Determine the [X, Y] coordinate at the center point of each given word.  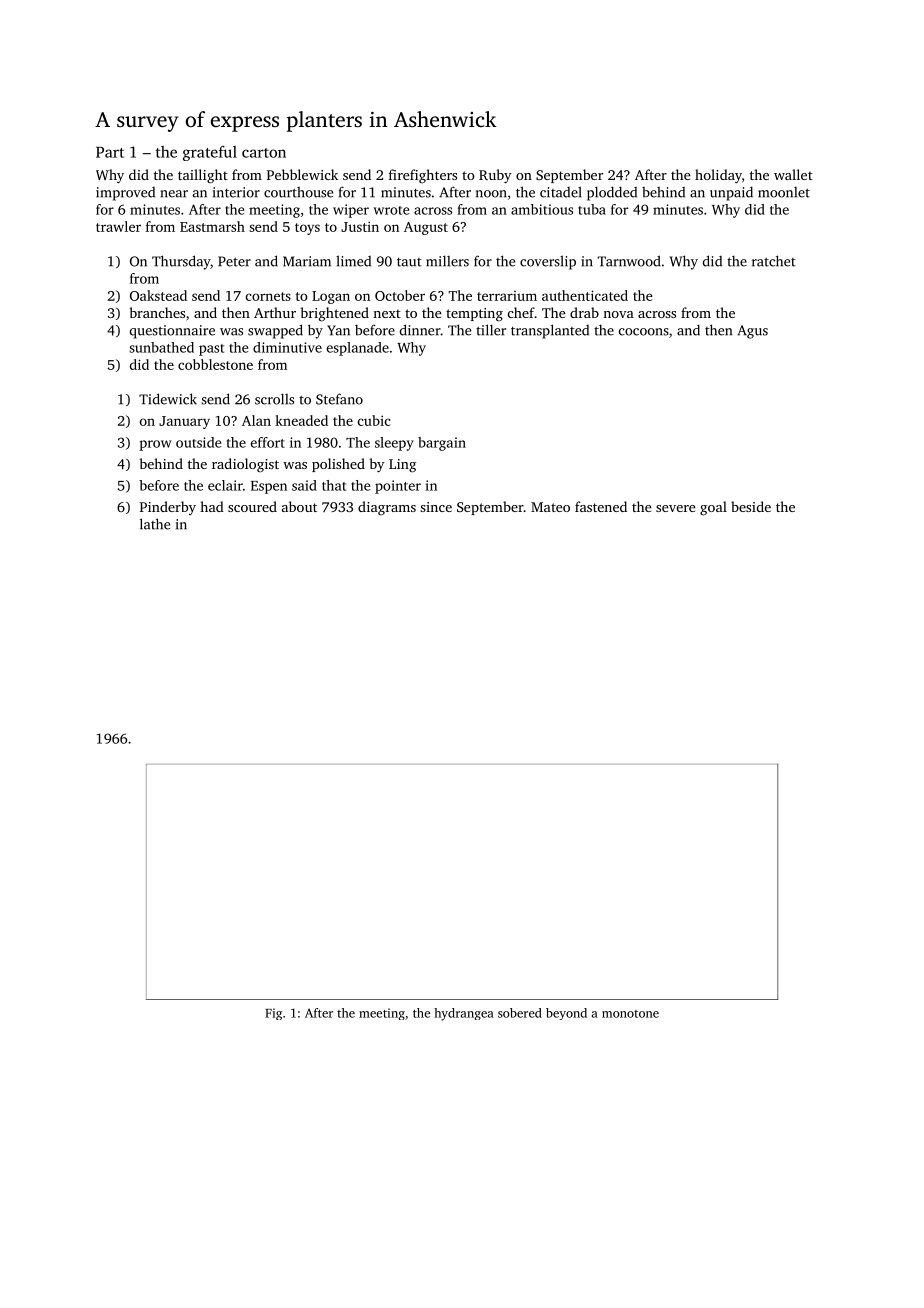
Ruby [495, 176]
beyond [566, 1014]
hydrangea [464, 1014]
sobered [520, 1013]
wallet [793, 174]
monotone [630, 1014]
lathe [155, 524]
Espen [269, 487]
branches [157, 312]
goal [713, 508]
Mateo [550, 507]
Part [110, 152]
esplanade [358, 349]
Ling [402, 466]
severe [675, 508]
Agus [752, 332]
